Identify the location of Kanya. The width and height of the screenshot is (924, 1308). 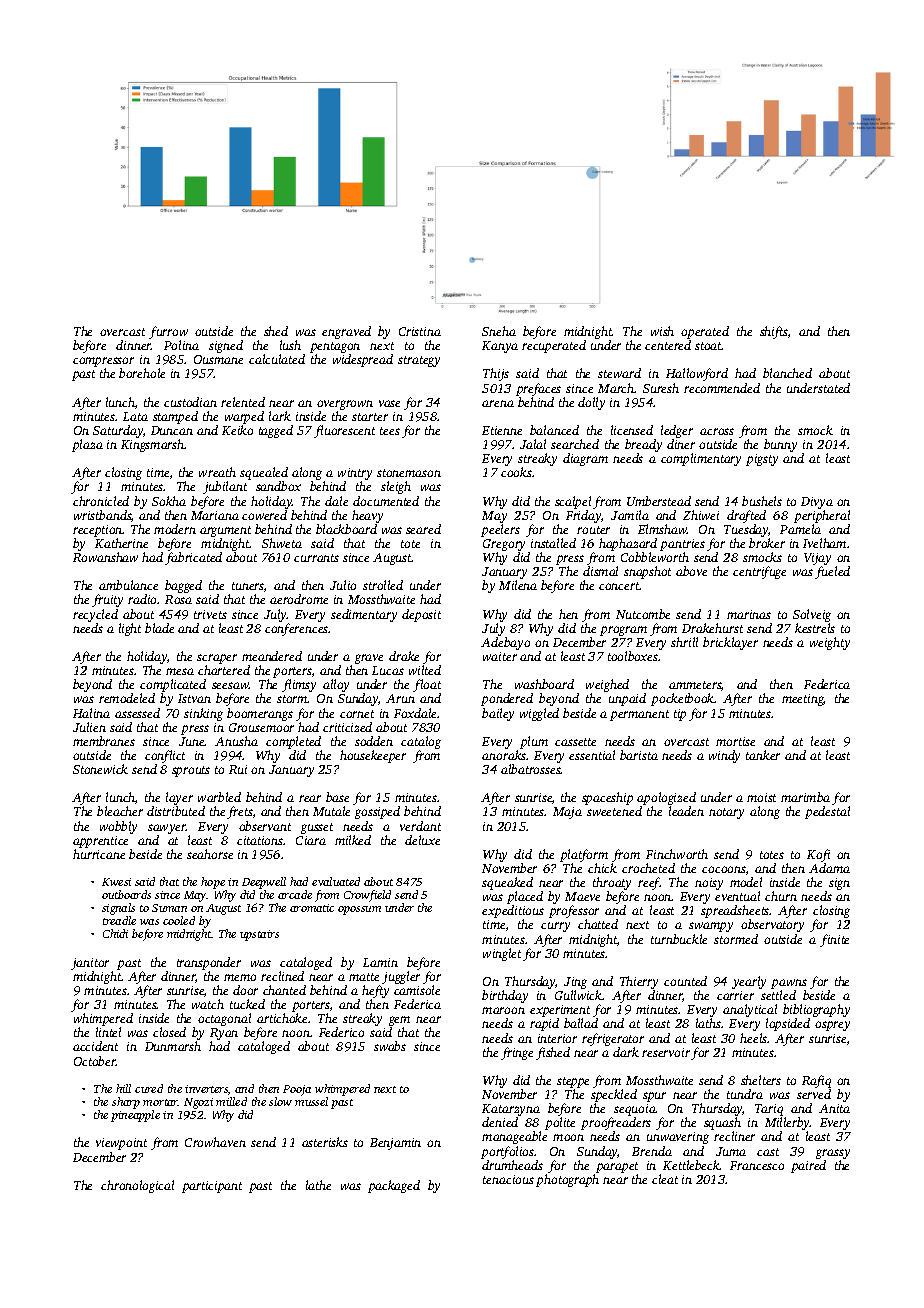
(500, 347).
